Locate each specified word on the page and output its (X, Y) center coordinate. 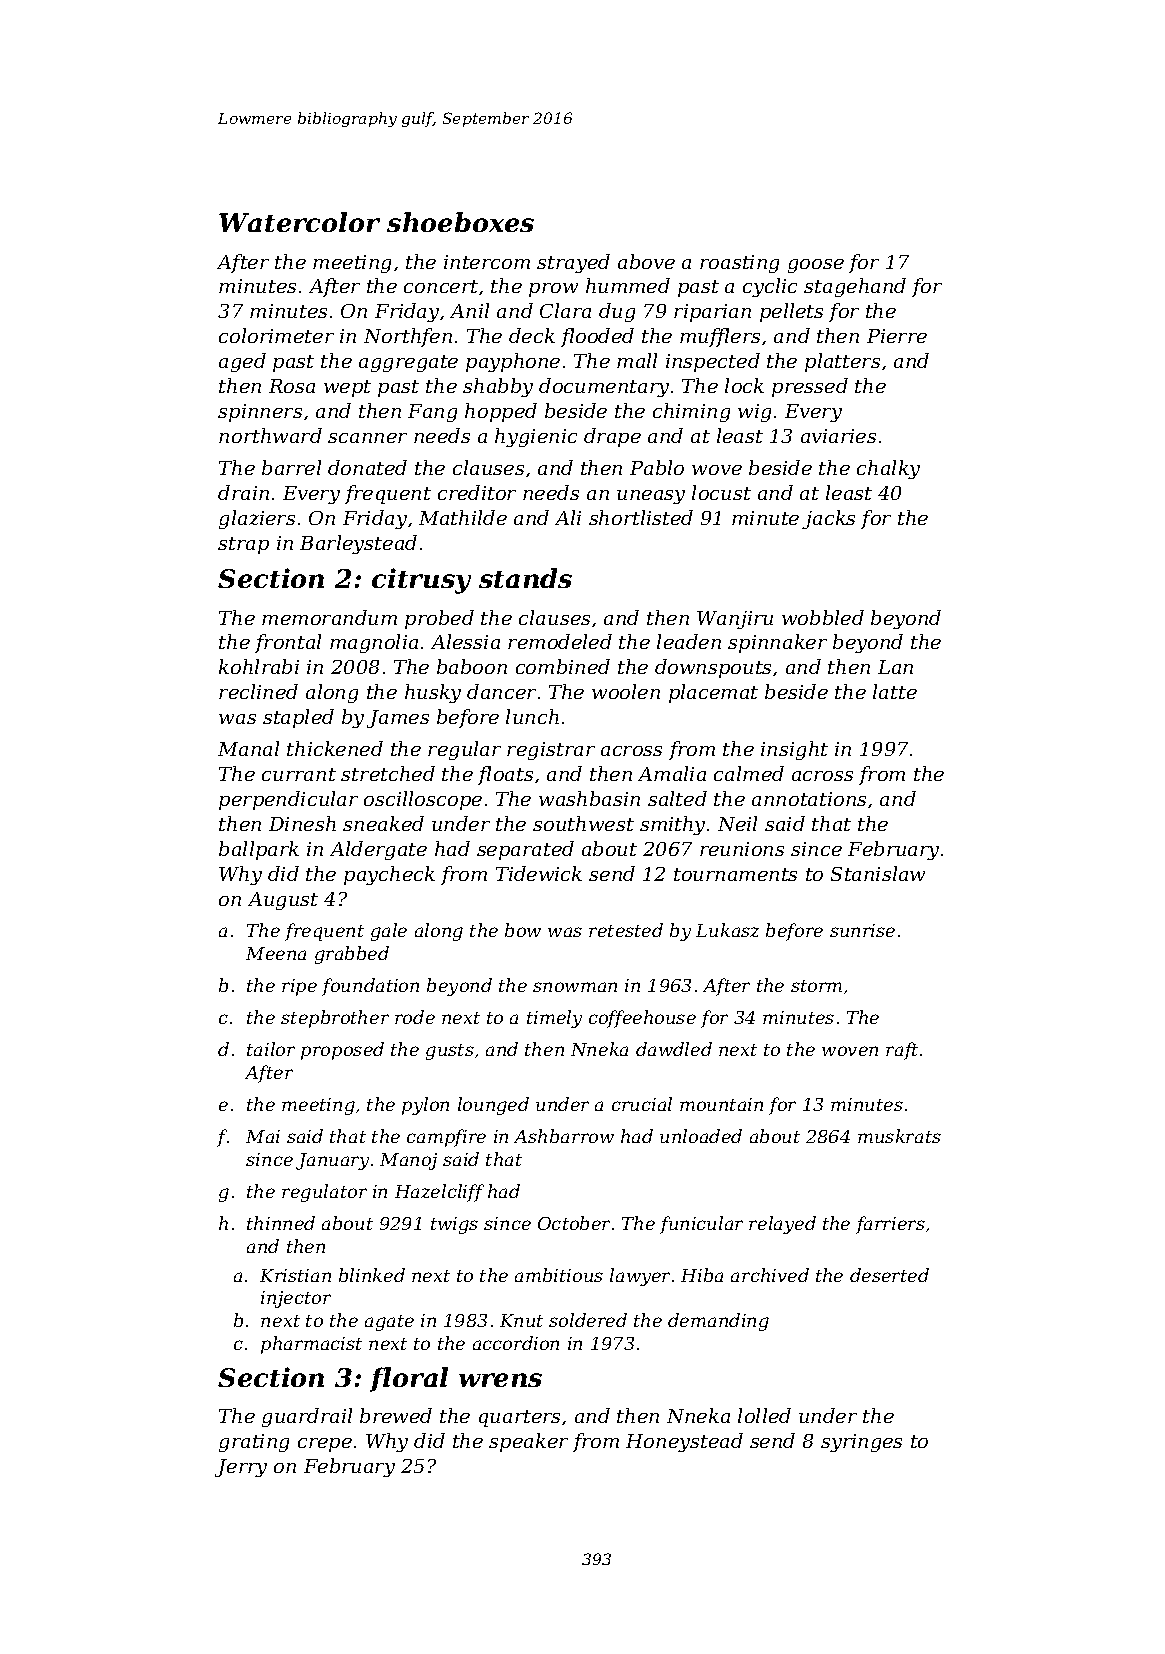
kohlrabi (259, 666)
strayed (573, 263)
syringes (861, 1443)
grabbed (352, 955)
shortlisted (641, 517)
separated (525, 850)
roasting (739, 264)
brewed (396, 1415)
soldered (588, 1320)
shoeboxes (460, 222)
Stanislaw (878, 873)
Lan (895, 667)
